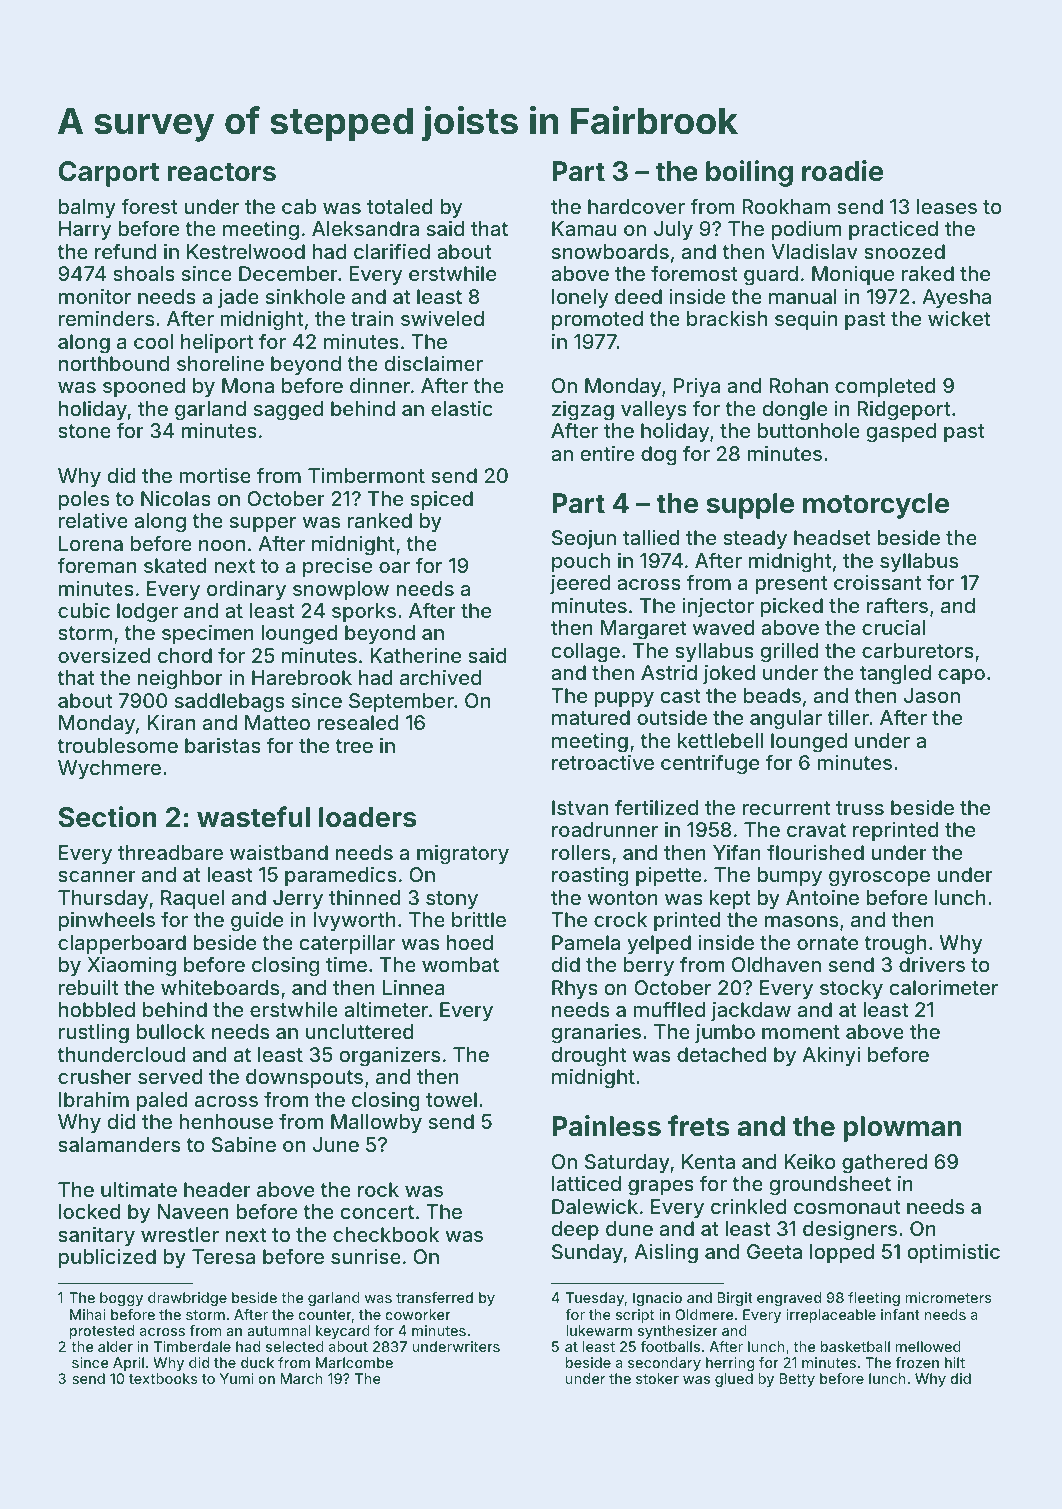 The image size is (1062, 1509). Describe the element at coordinates (806, 320) in the document. I see `sequin` at that location.
